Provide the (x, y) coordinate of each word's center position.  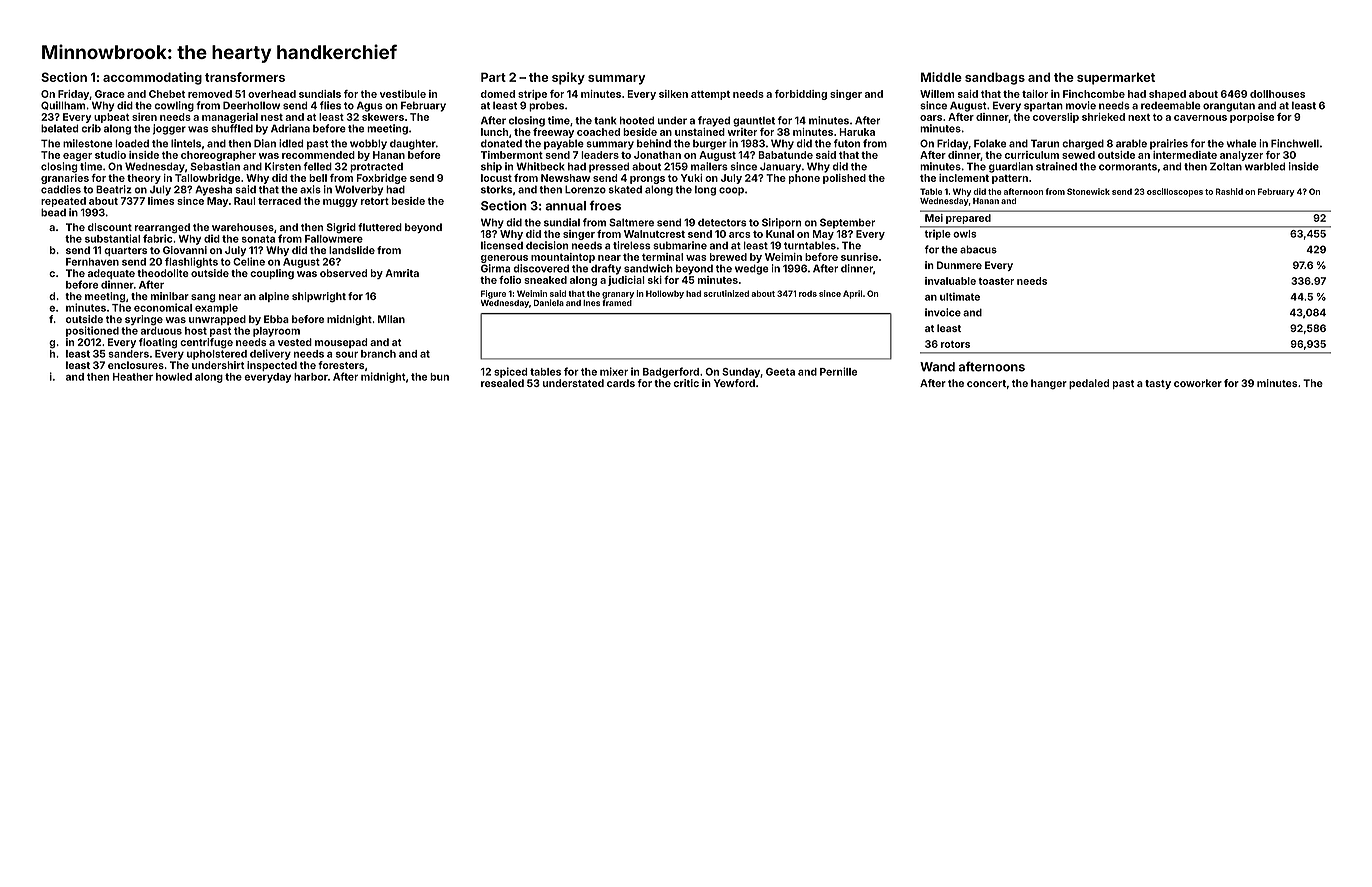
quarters (125, 251)
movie (1081, 105)
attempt (710, 95)
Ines (591, 303)
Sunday (741, 373)
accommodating (152, 78)
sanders (128, 354)
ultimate (960, 296)
